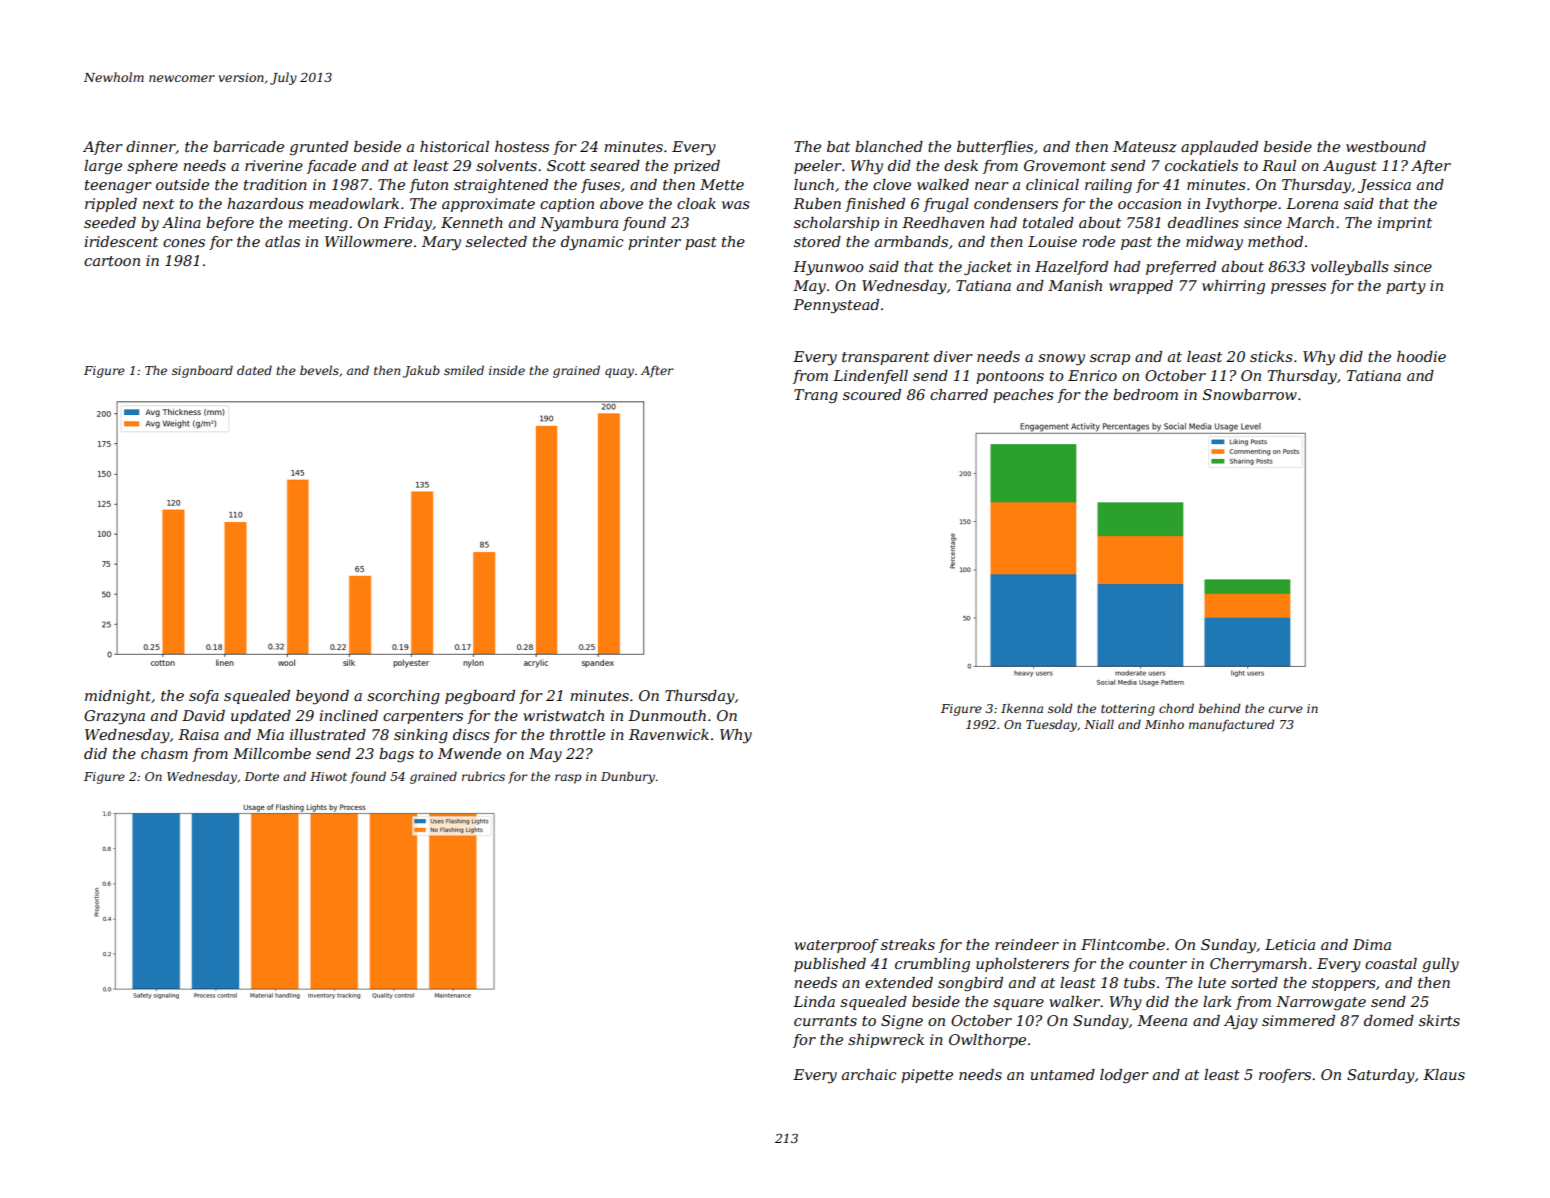 This screenshot has height=1198, width=1550. Describe the element at coordinates (1219, 148) in the screenshot. I see `applauded` at that location.
